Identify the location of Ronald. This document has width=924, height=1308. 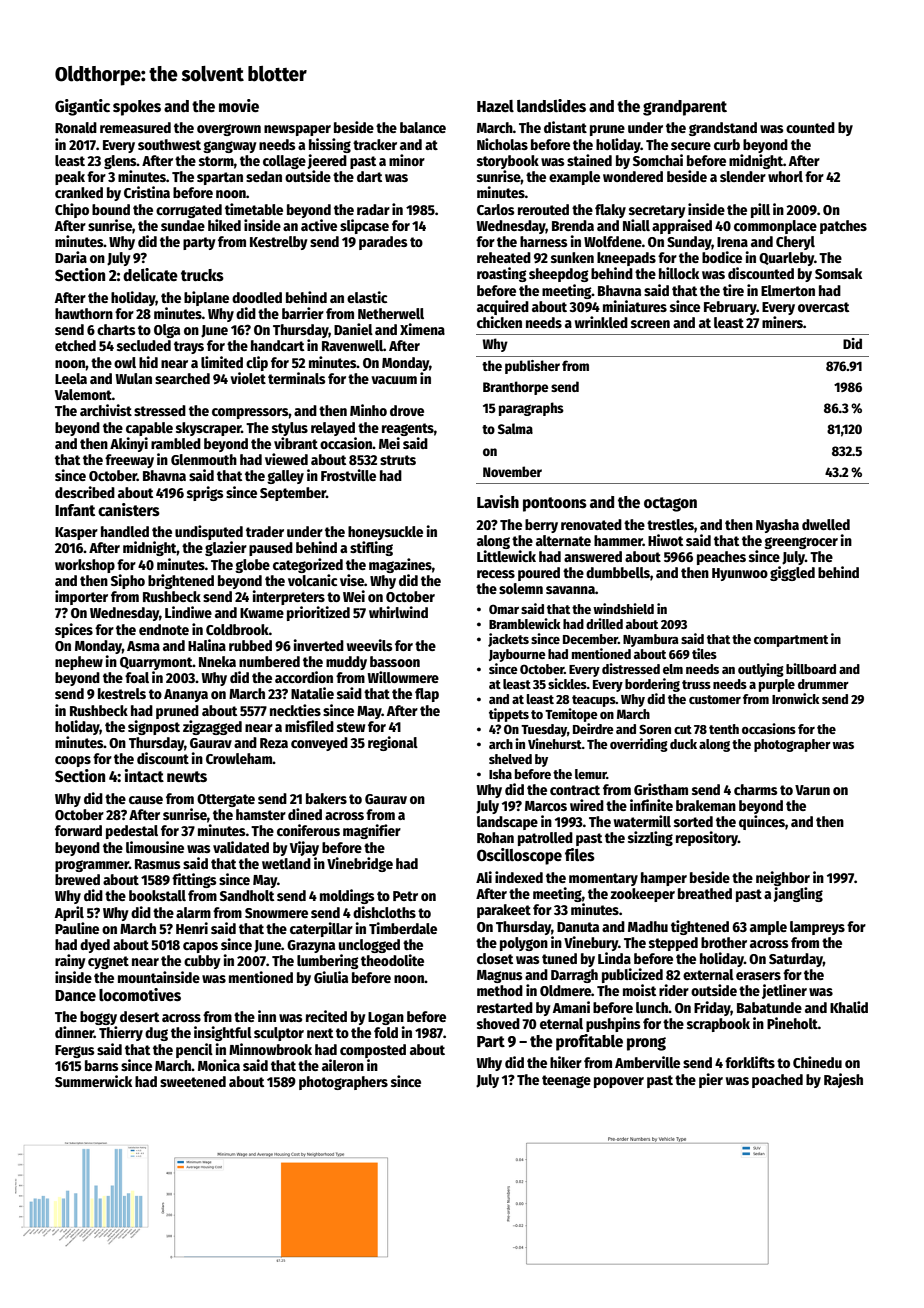
(76, 127).
